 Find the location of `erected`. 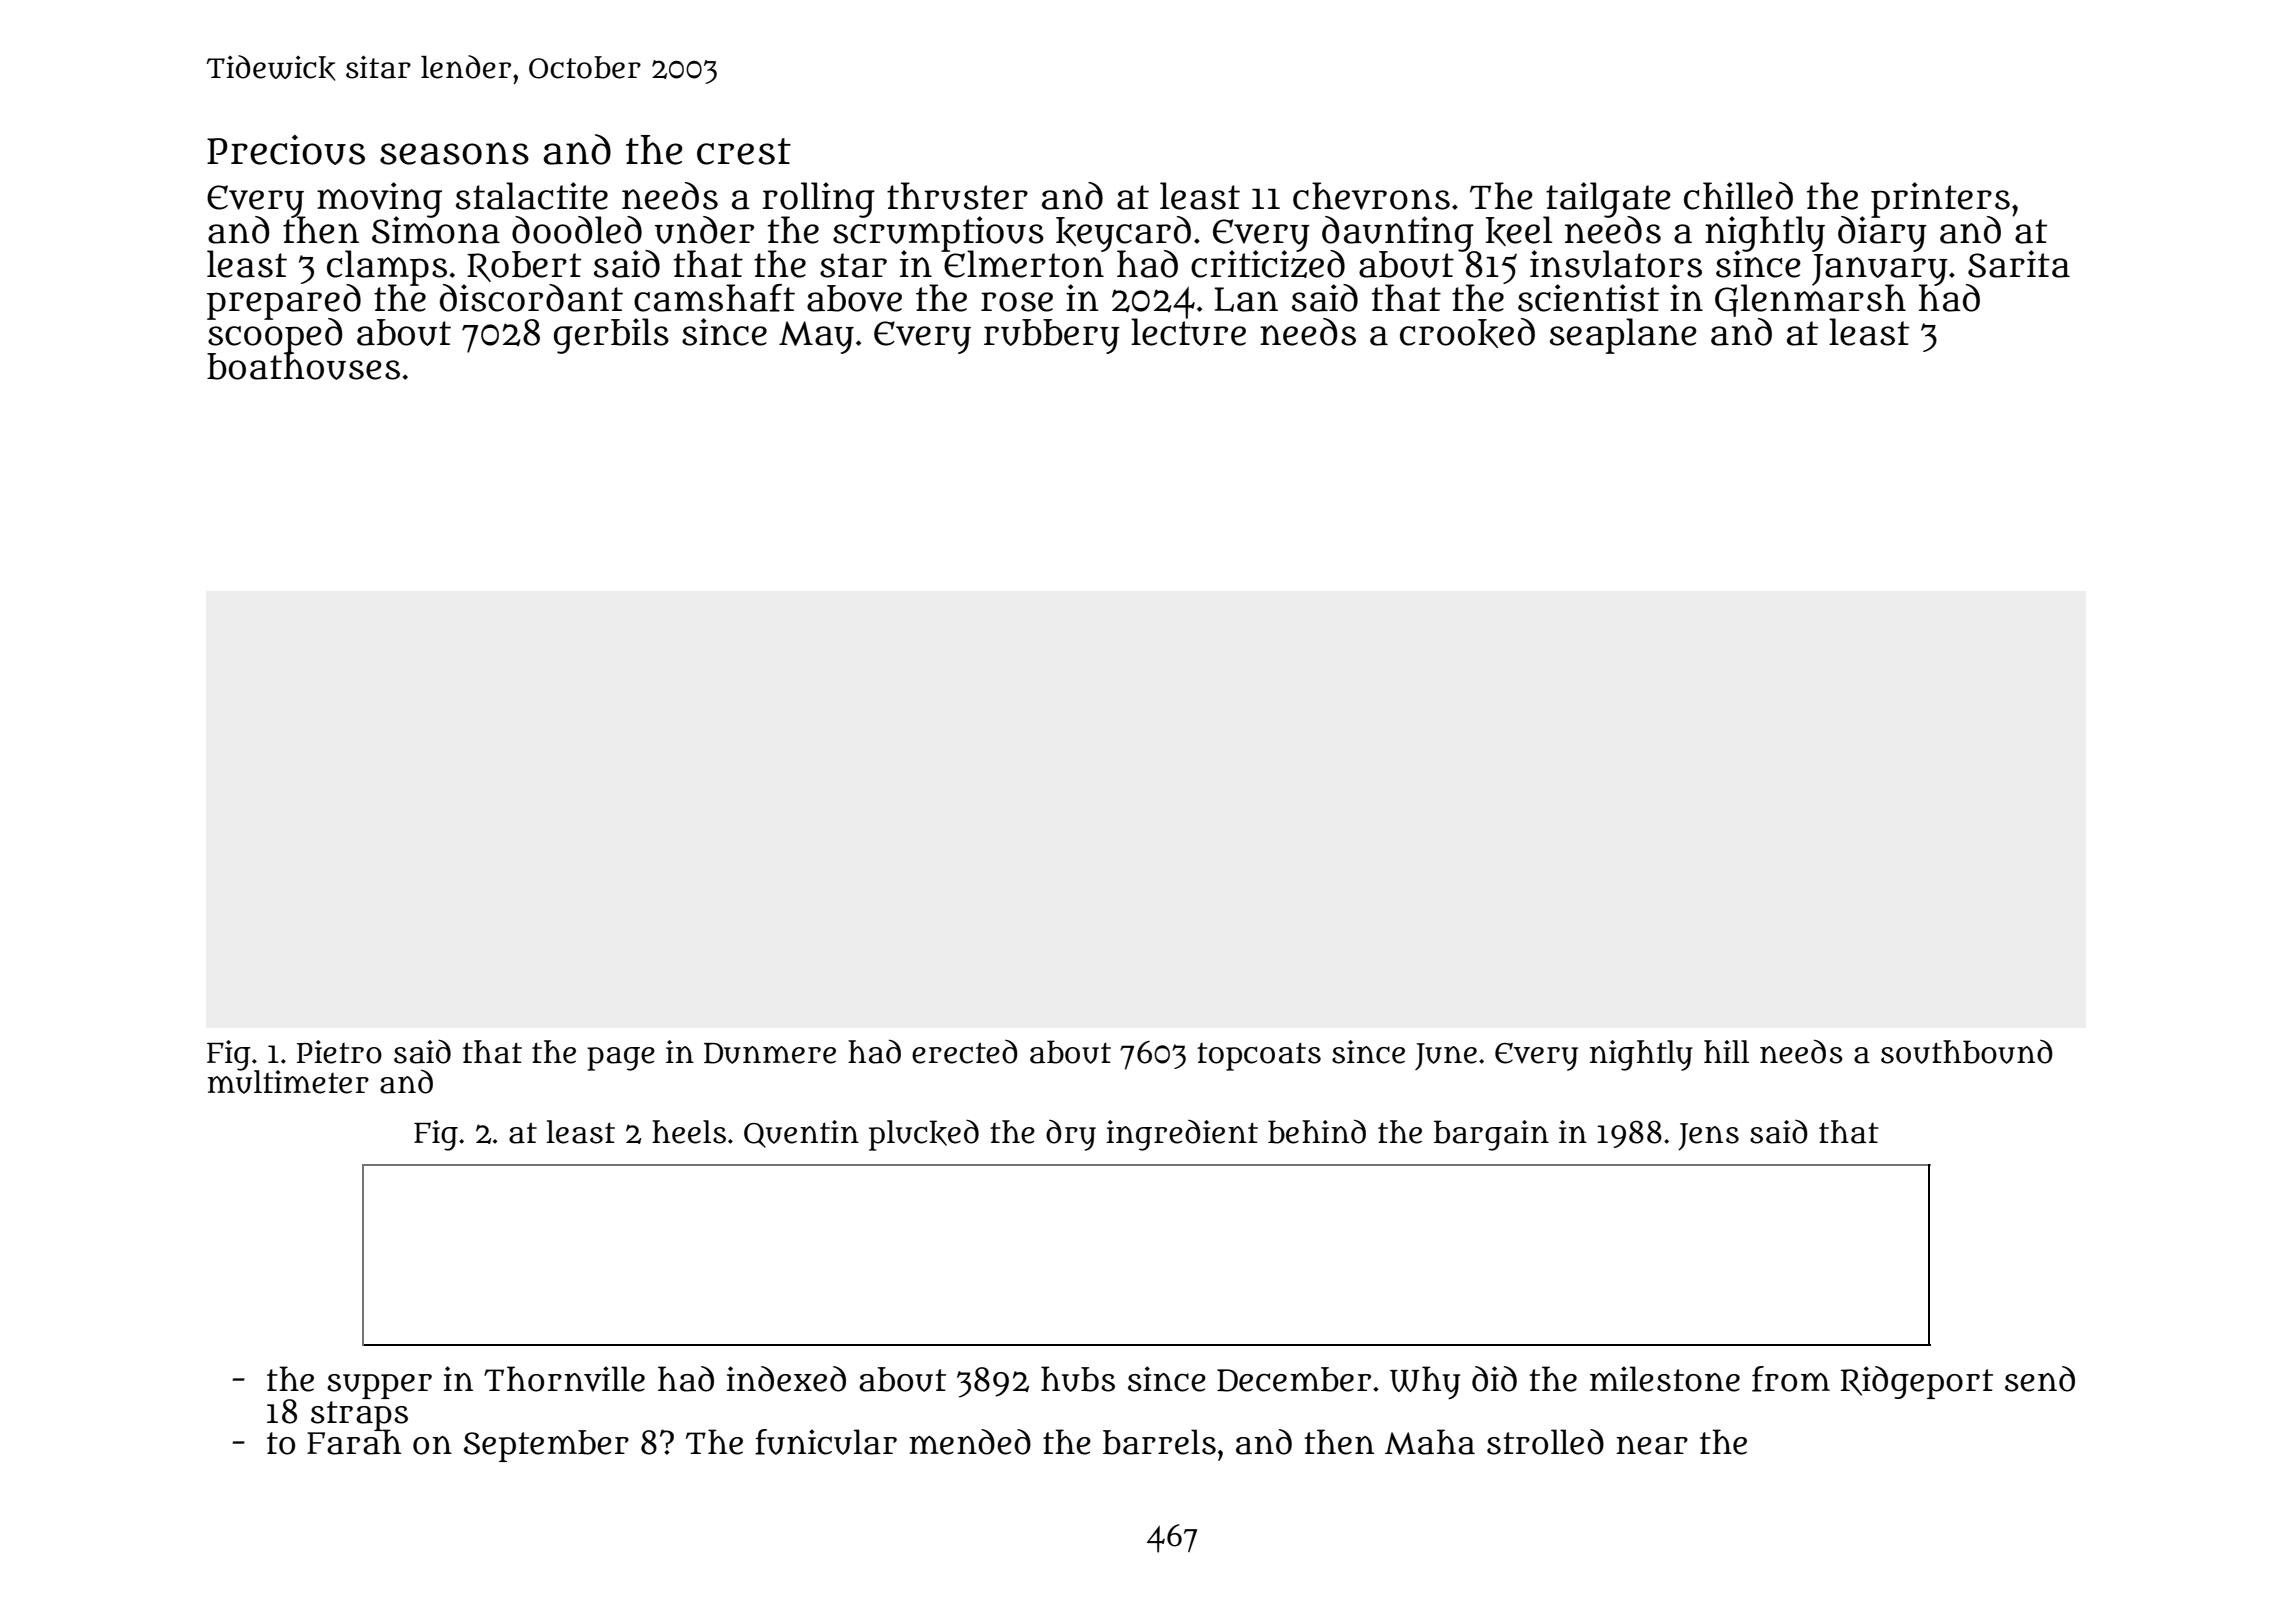

erected is located at coordinates (965, 1052).
